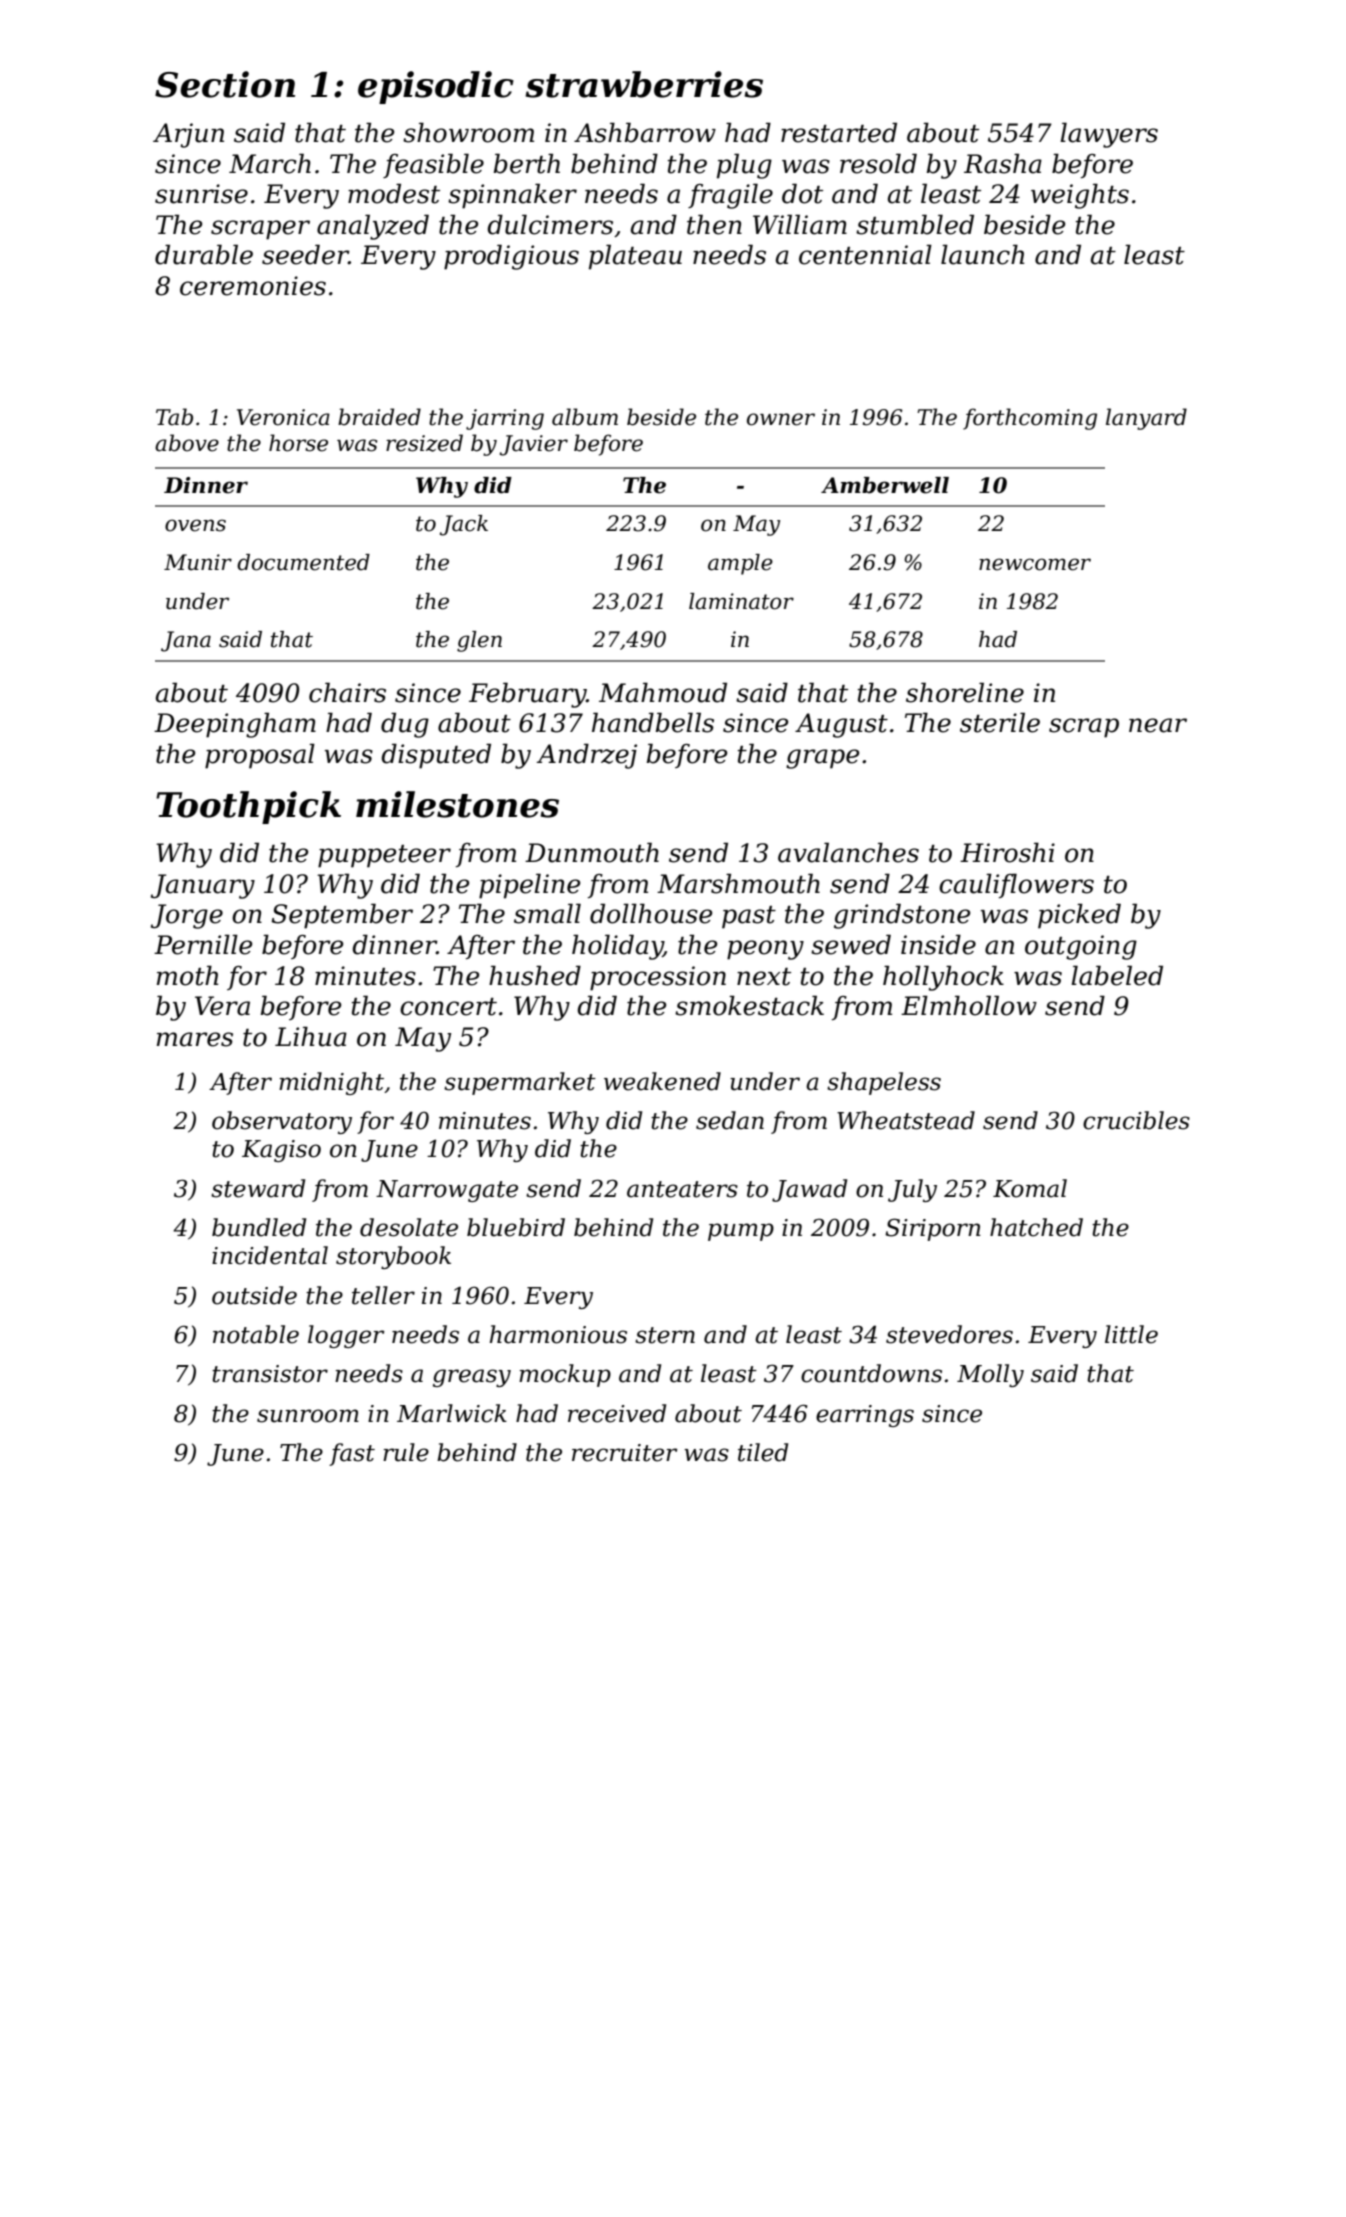 The height and width of the document is (2217, 1346). What do you see at coordinates (308, 1416) in the document?
I see `sunroom` at bounding box center [308, 1416].
